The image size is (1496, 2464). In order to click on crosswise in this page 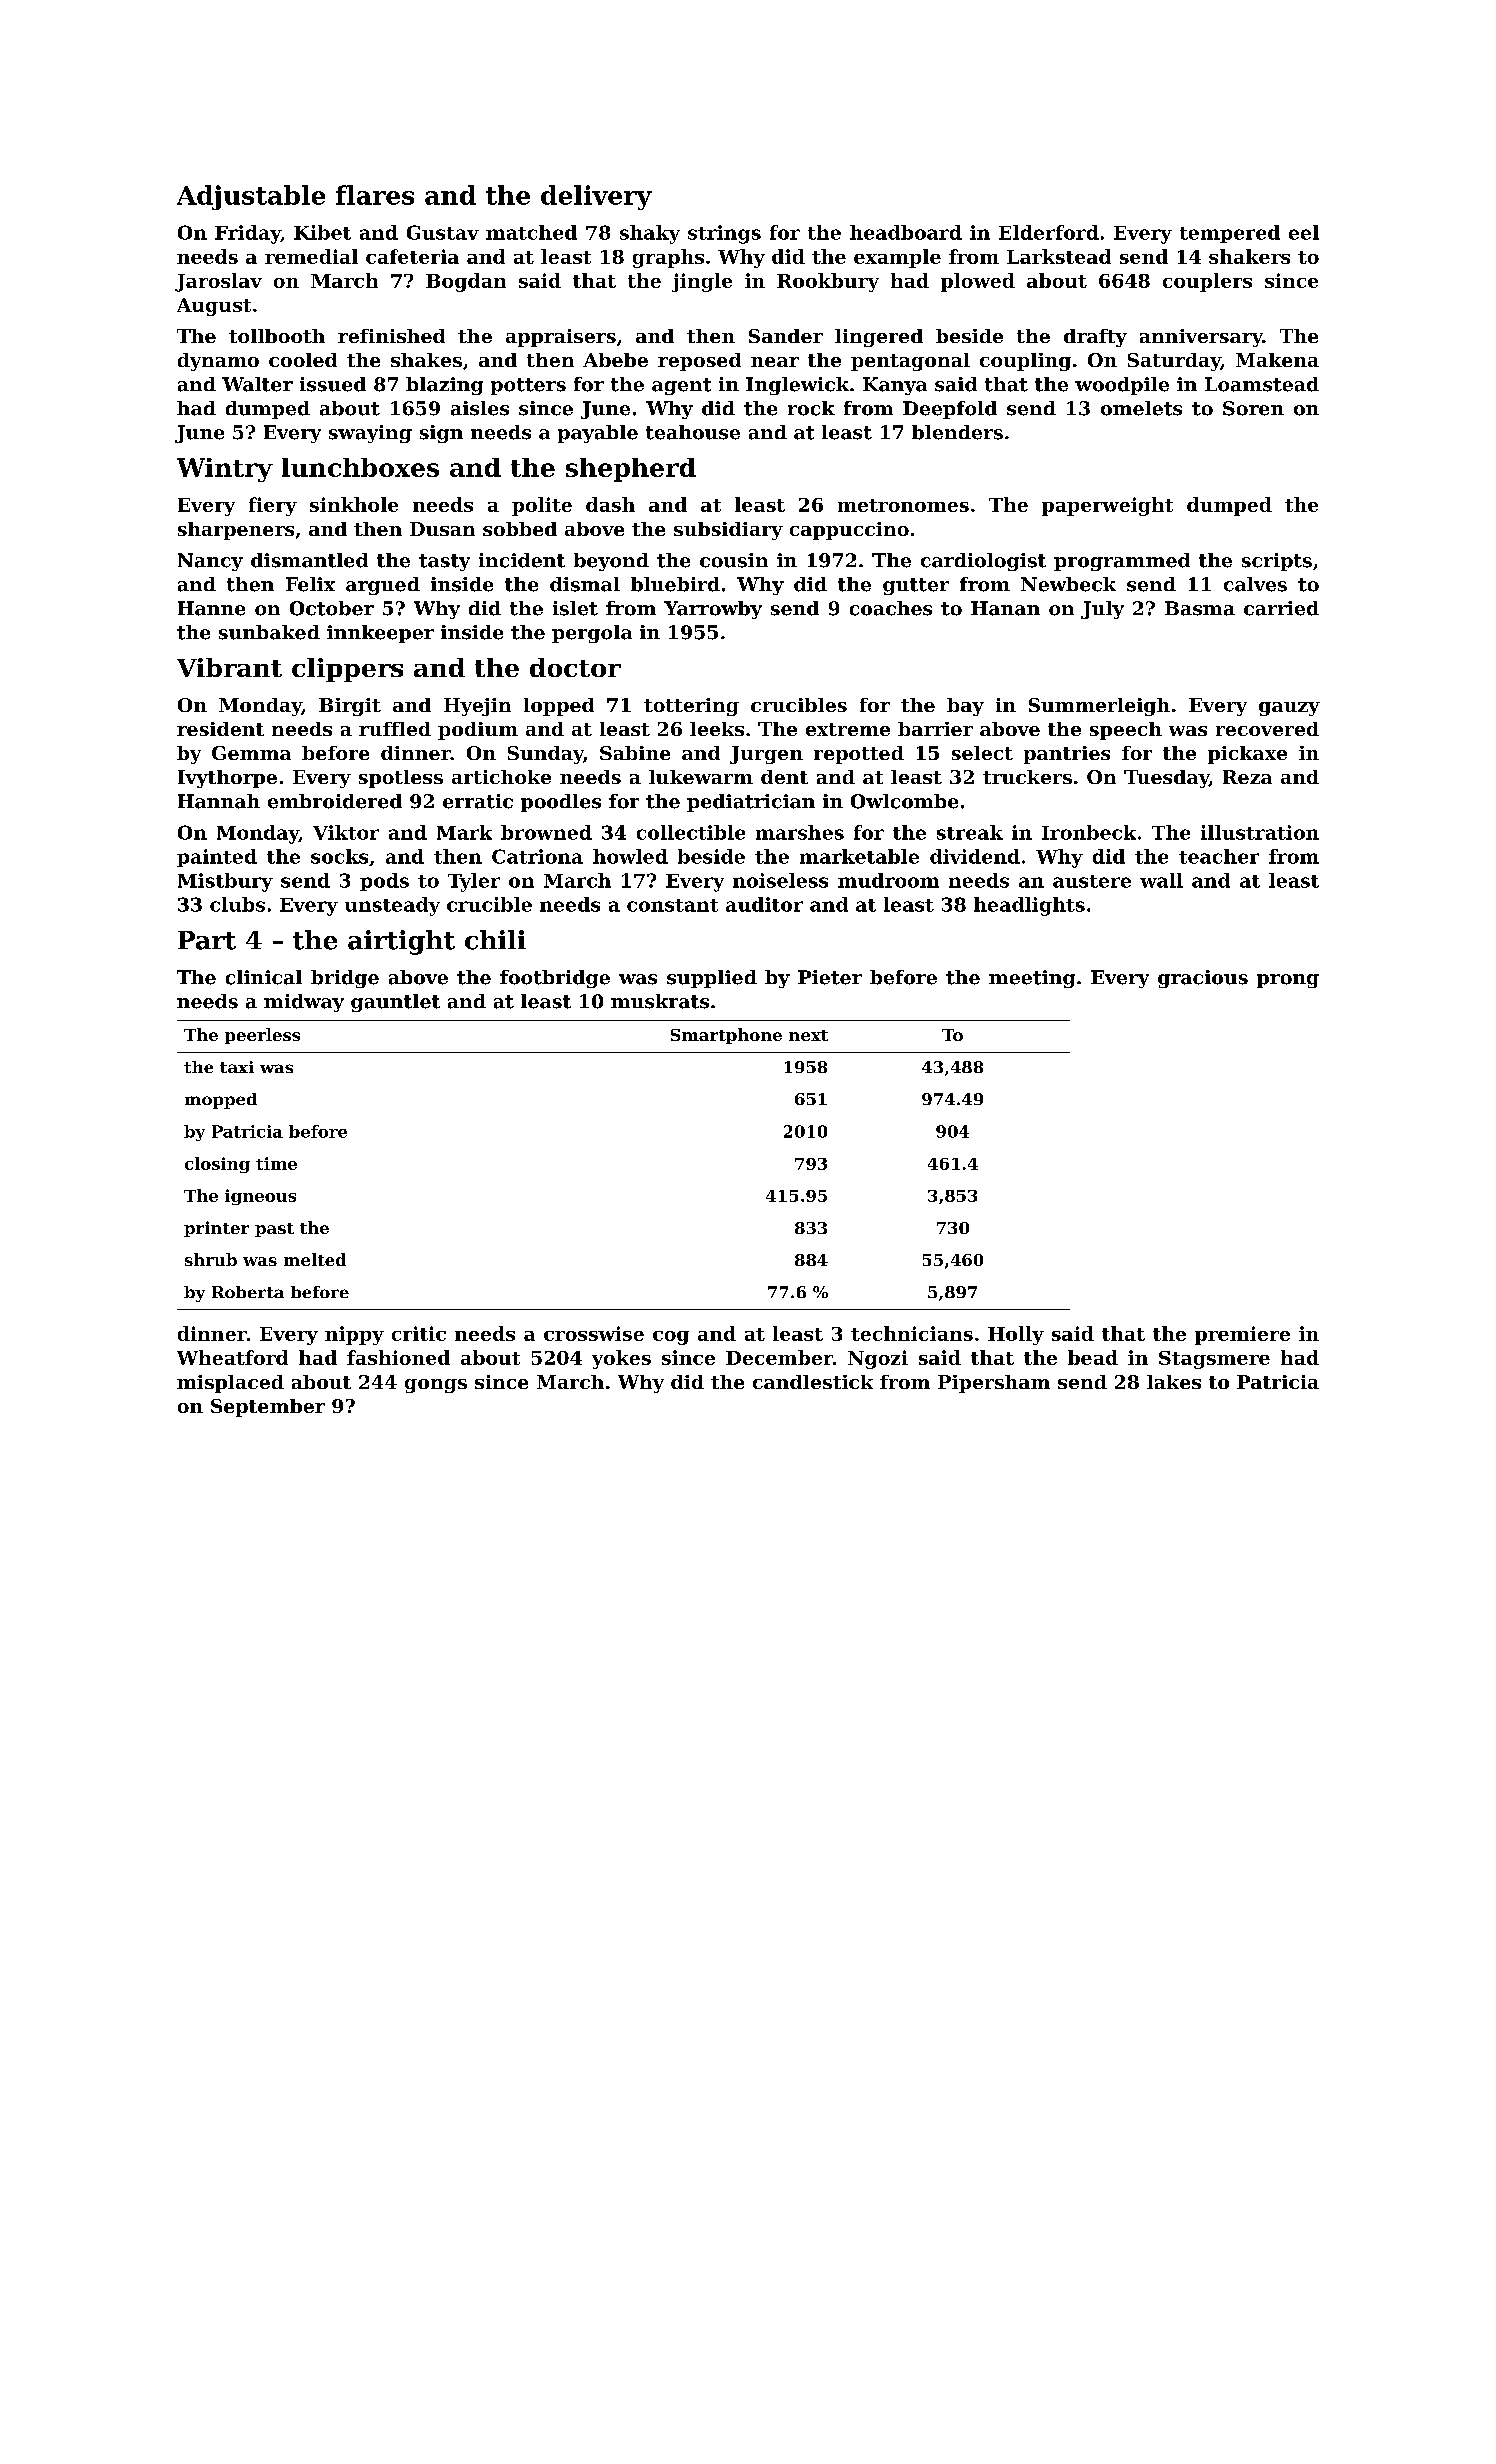, I will do `click(594, 1333)`.
